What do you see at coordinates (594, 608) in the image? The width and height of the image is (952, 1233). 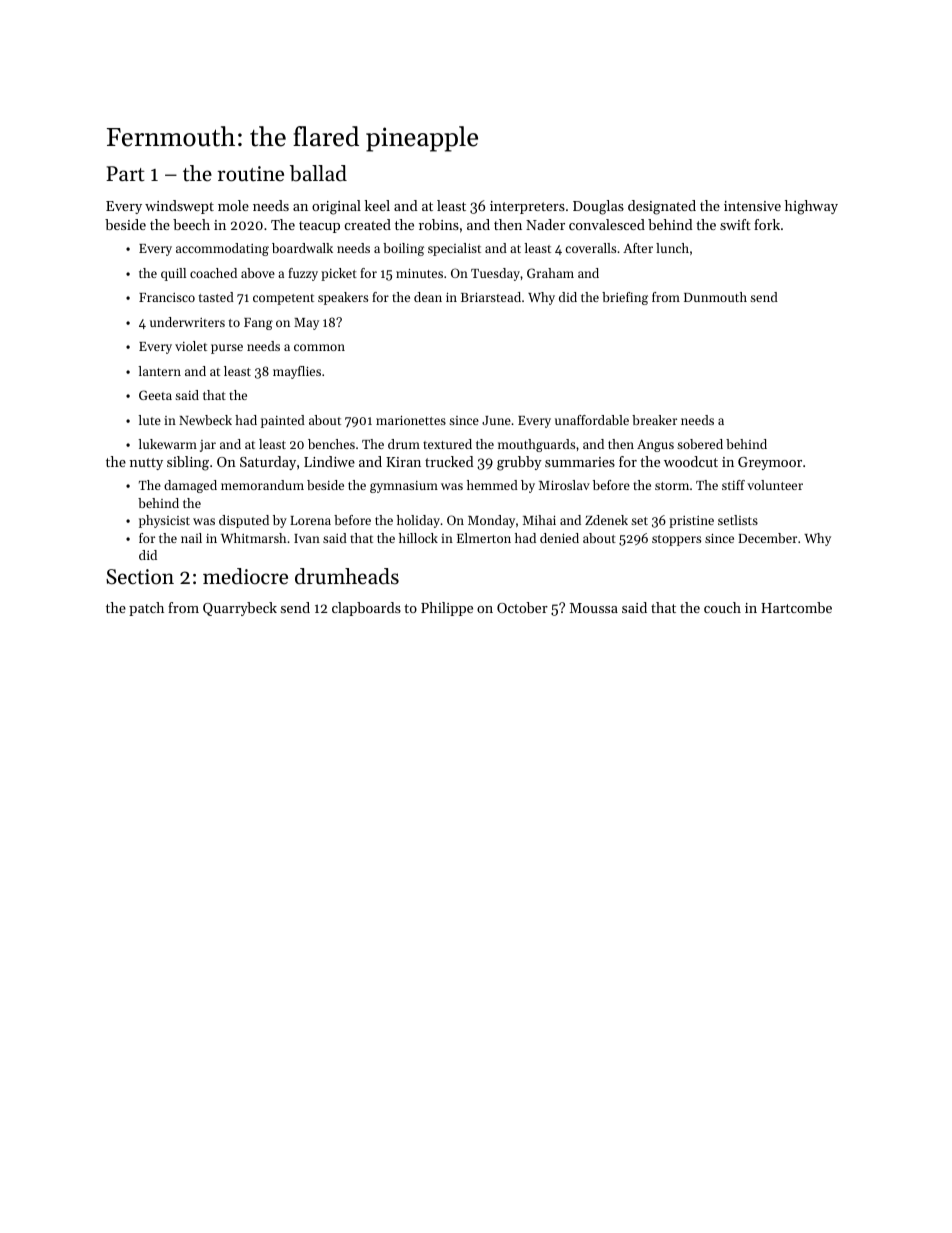 I see `Moussa` at bounding box center [594, 608].
